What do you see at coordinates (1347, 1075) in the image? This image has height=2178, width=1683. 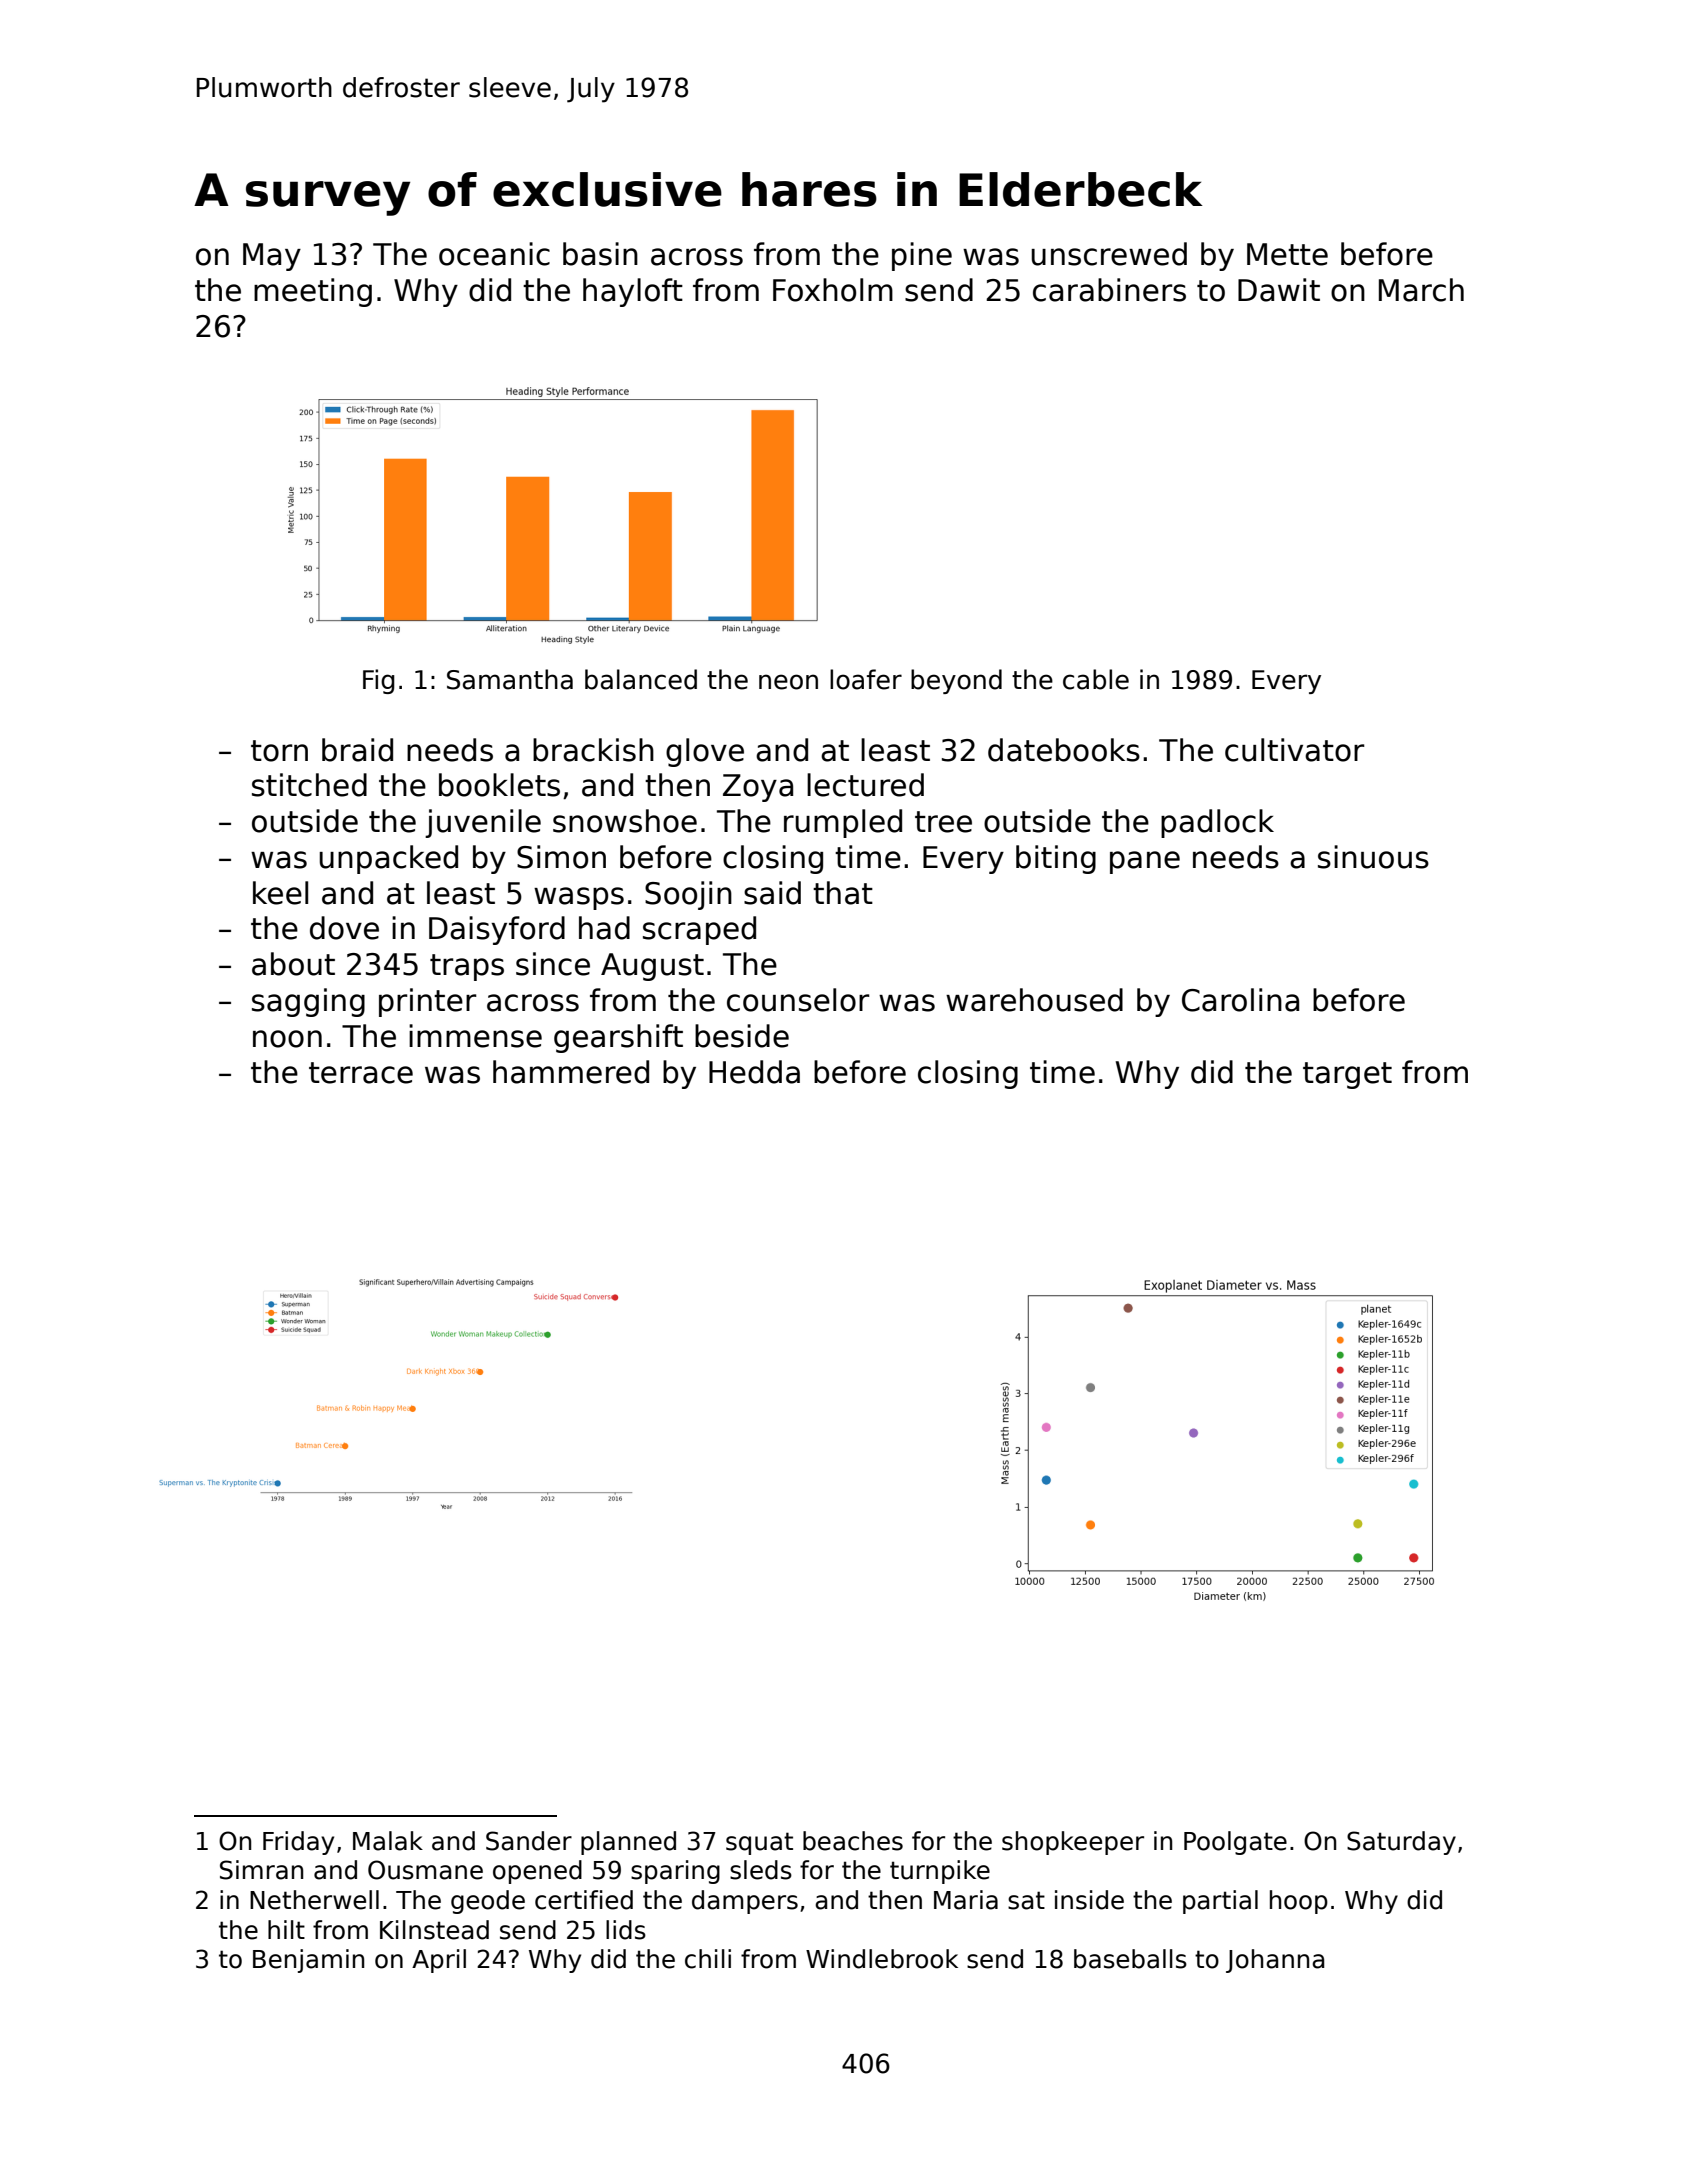 I see `target` at bounding box center [1347, 1075].
